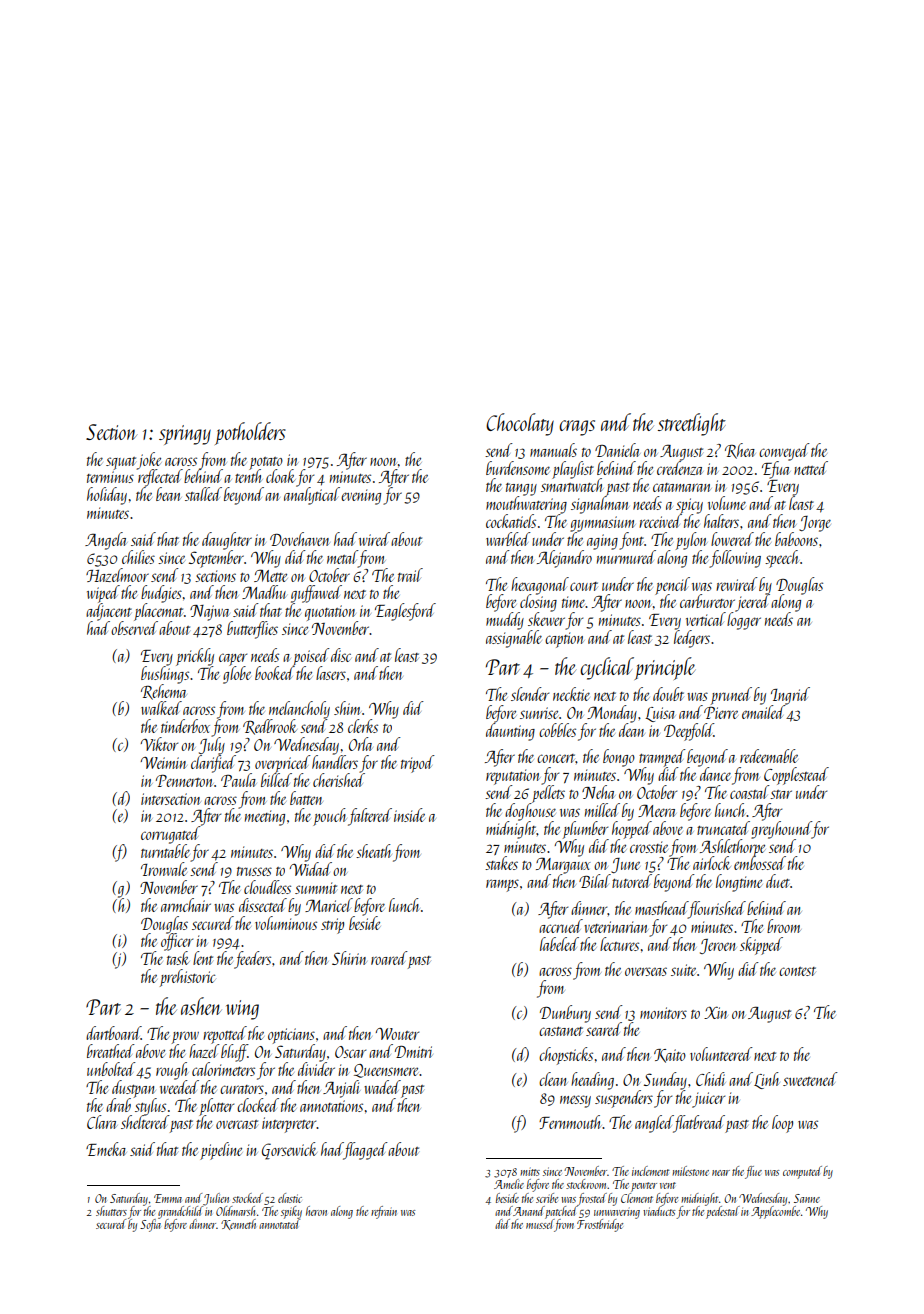 Image resolution: width=924 pixels, height=1314 pixels. What do you see at coordinates (520, 424) in the screenshot?
I see `Chocolaty` at bounding box center [520, 424].
